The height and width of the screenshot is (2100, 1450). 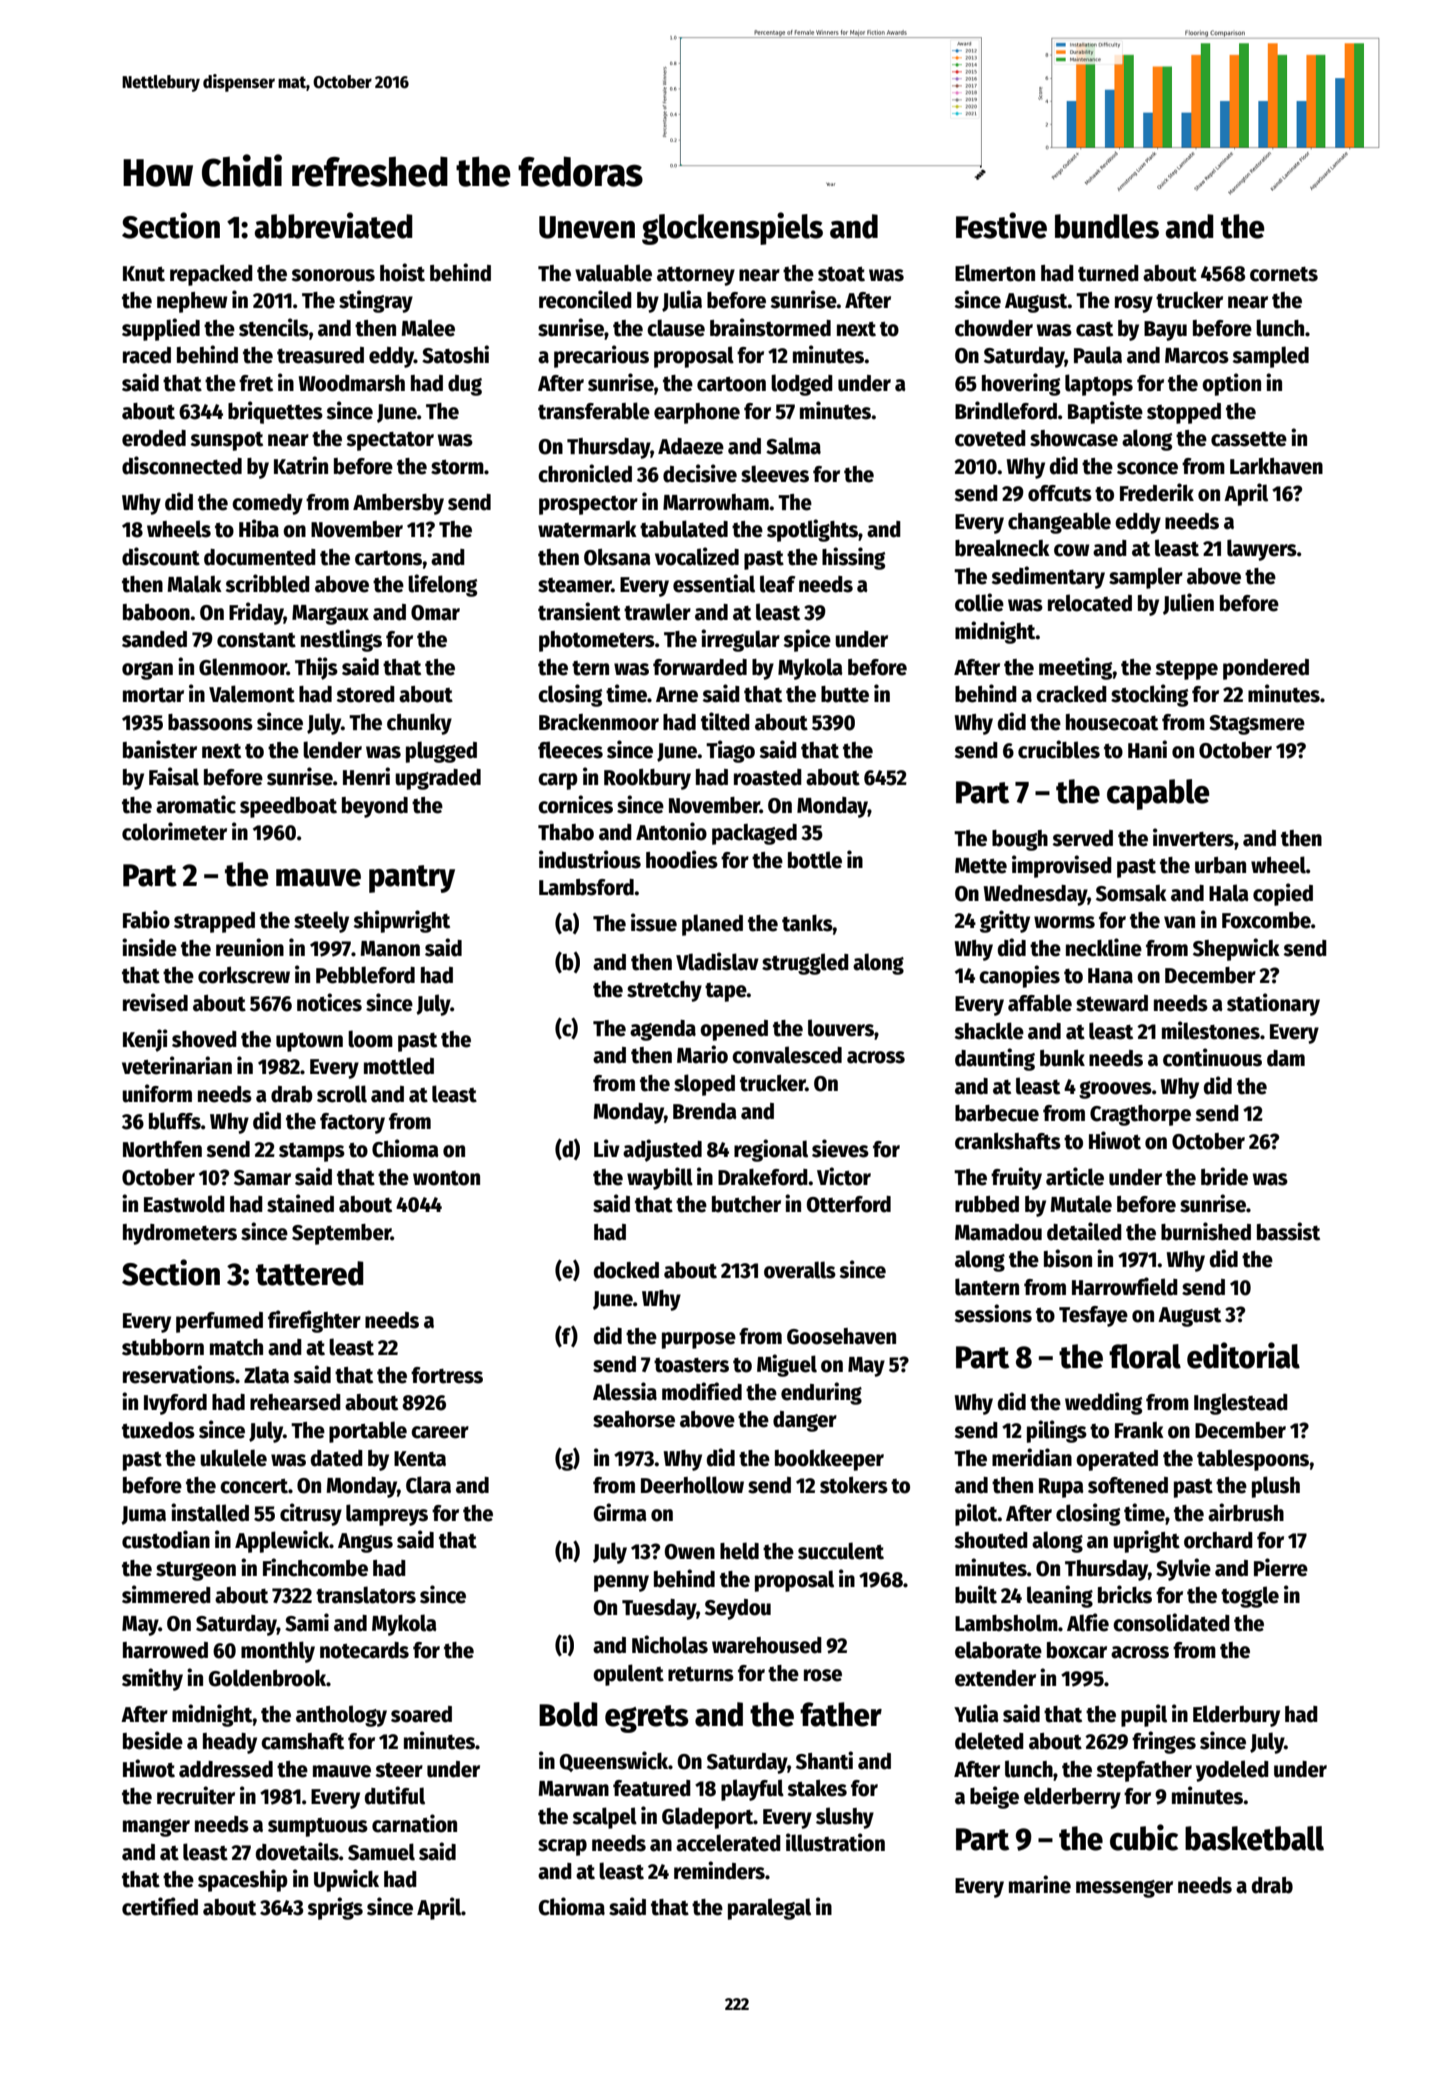 What do you see at coordinates (312, 1152) in the screenshot?
I see `stamps` at bounding box center [312, 1152].
